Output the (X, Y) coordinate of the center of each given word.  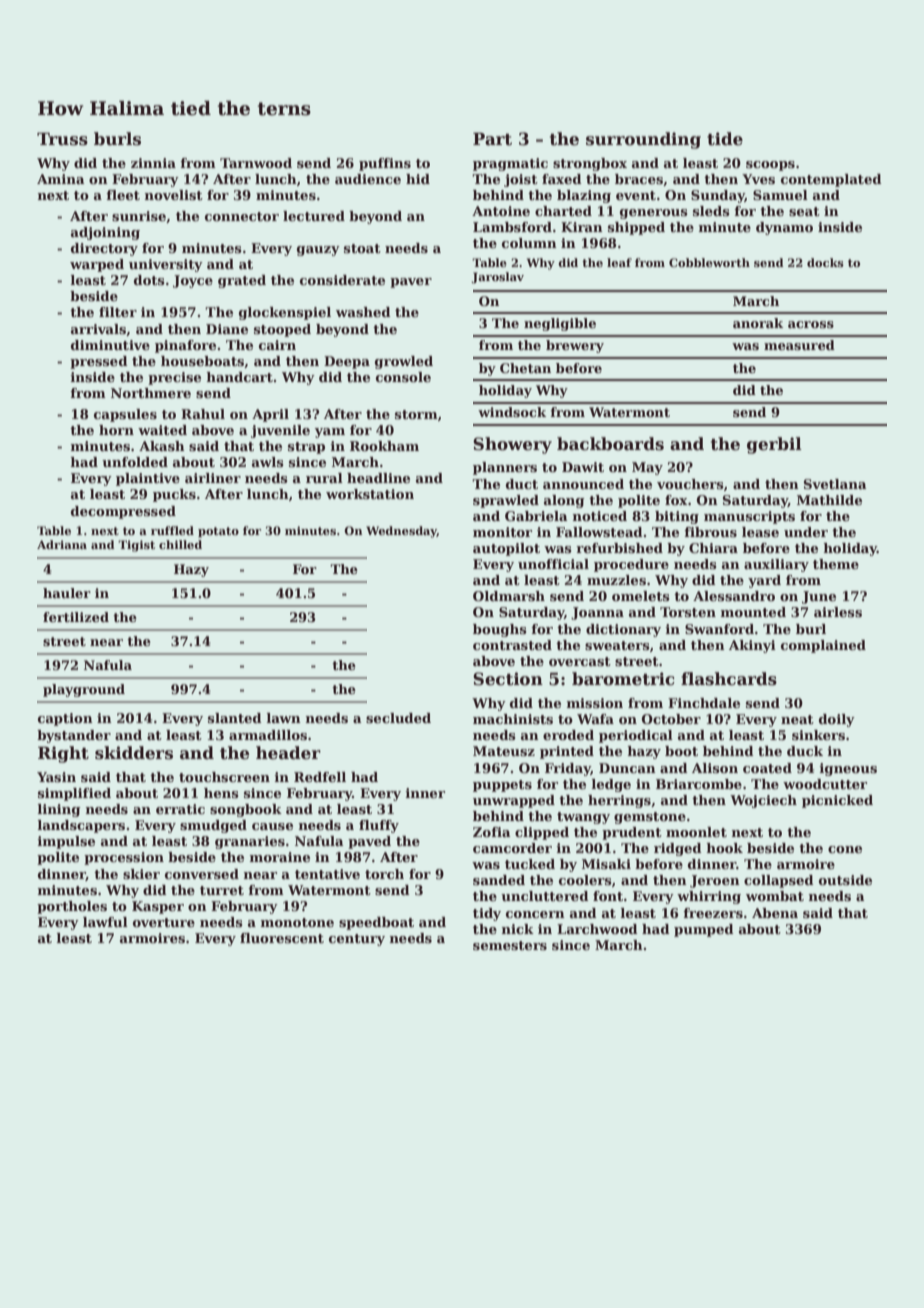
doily (837, 720)
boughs (500, 630)
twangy (583, 818)
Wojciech (763, 801)
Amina (61, 179)
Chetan (525, 368)
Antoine (501, 211)
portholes (72, 907)
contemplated (831, 180)
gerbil (774, 445)
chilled (180, 544)
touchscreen (224, 777)
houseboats (202, 361)
